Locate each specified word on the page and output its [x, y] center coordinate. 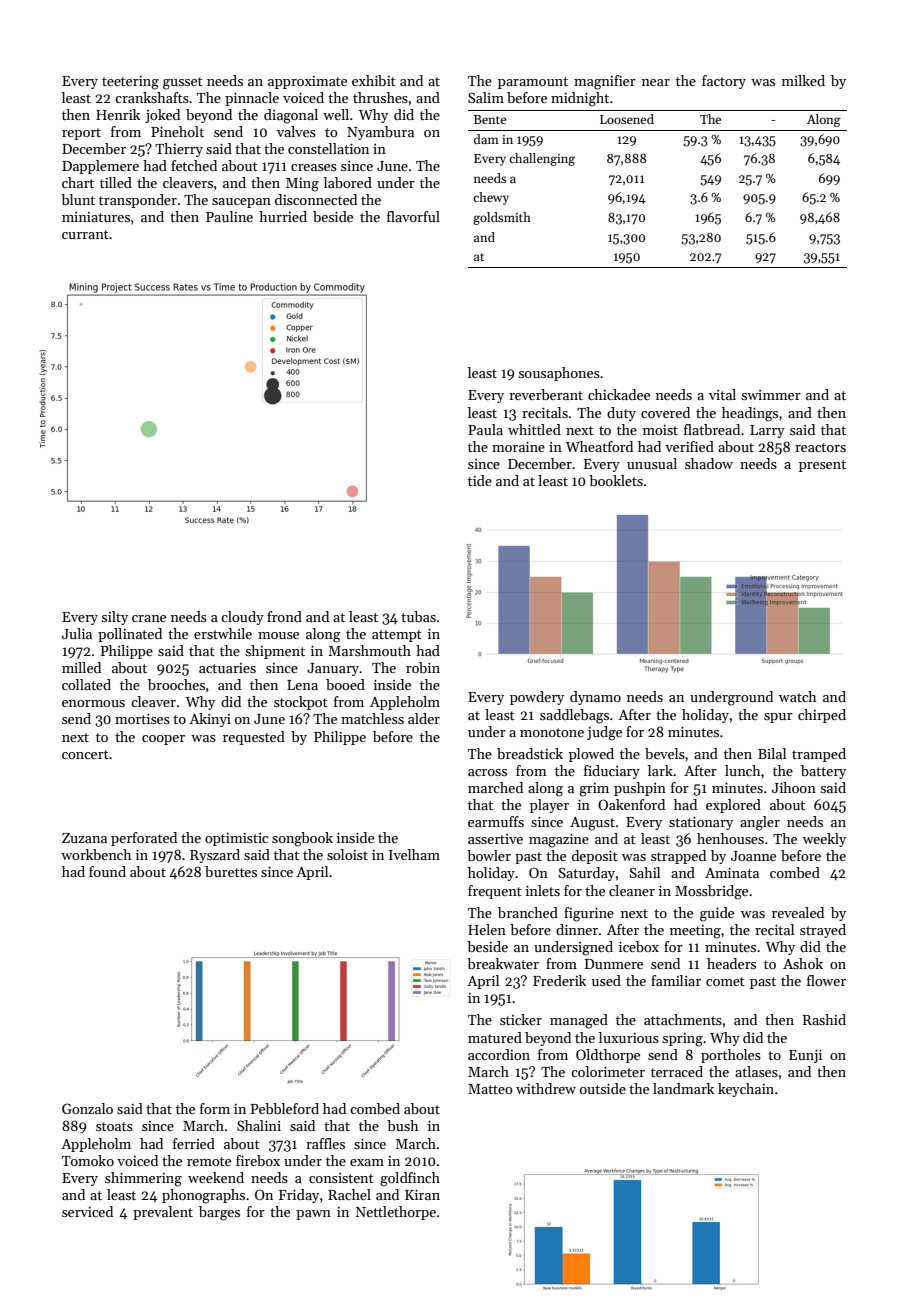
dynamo [595, 698]
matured [495, 1037]
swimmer [771, 395]
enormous [93, 703]
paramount [533, 83]
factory [724, 82]
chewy [491, 198]
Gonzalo [87, 1108]
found [107, 871]
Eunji [805, 1056]
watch [798, 696]
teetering [130, 83]
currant [85, 234]
